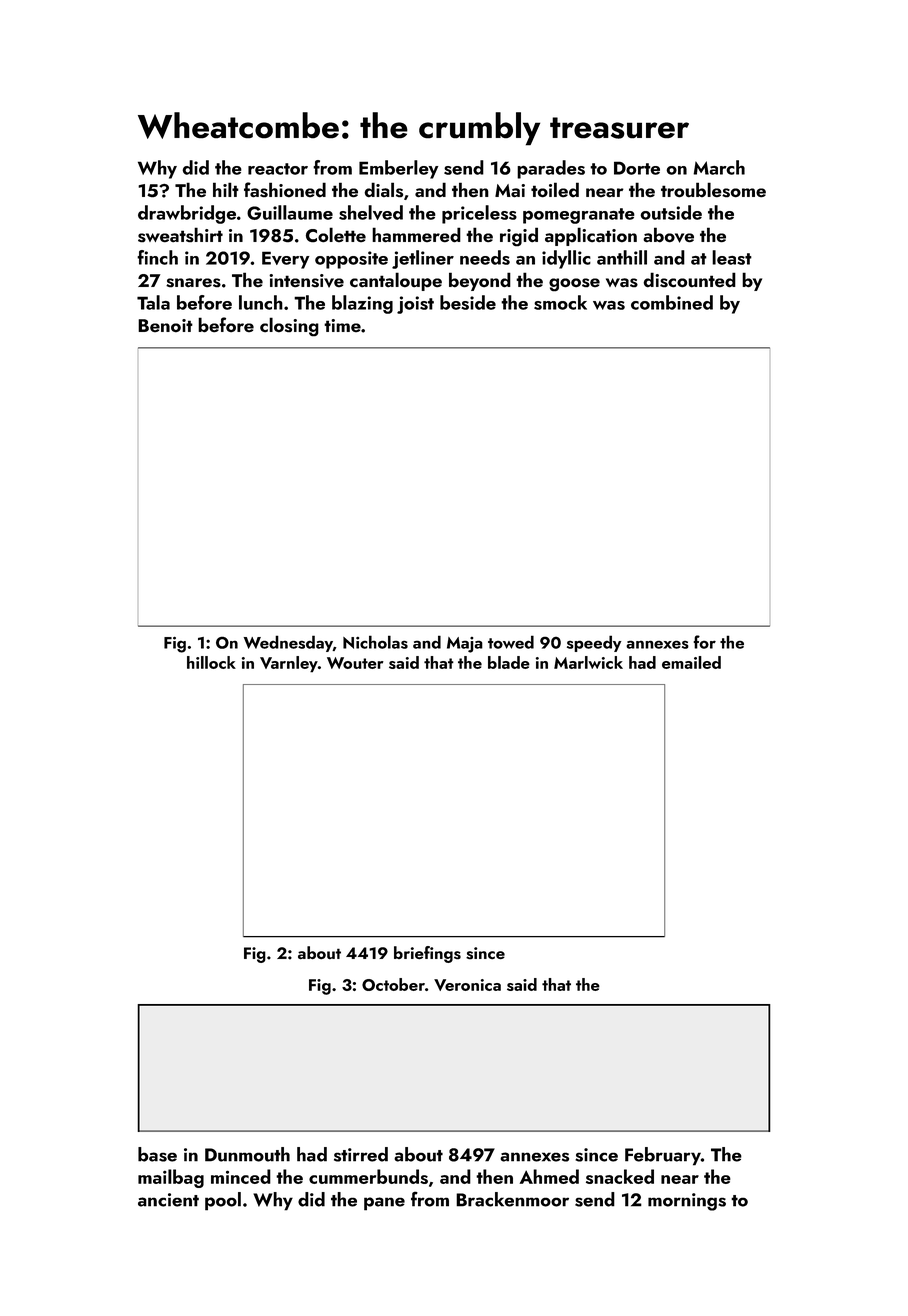  Describe the element at coordinates (211, 662) in the document. I see `hillock` at that location.
